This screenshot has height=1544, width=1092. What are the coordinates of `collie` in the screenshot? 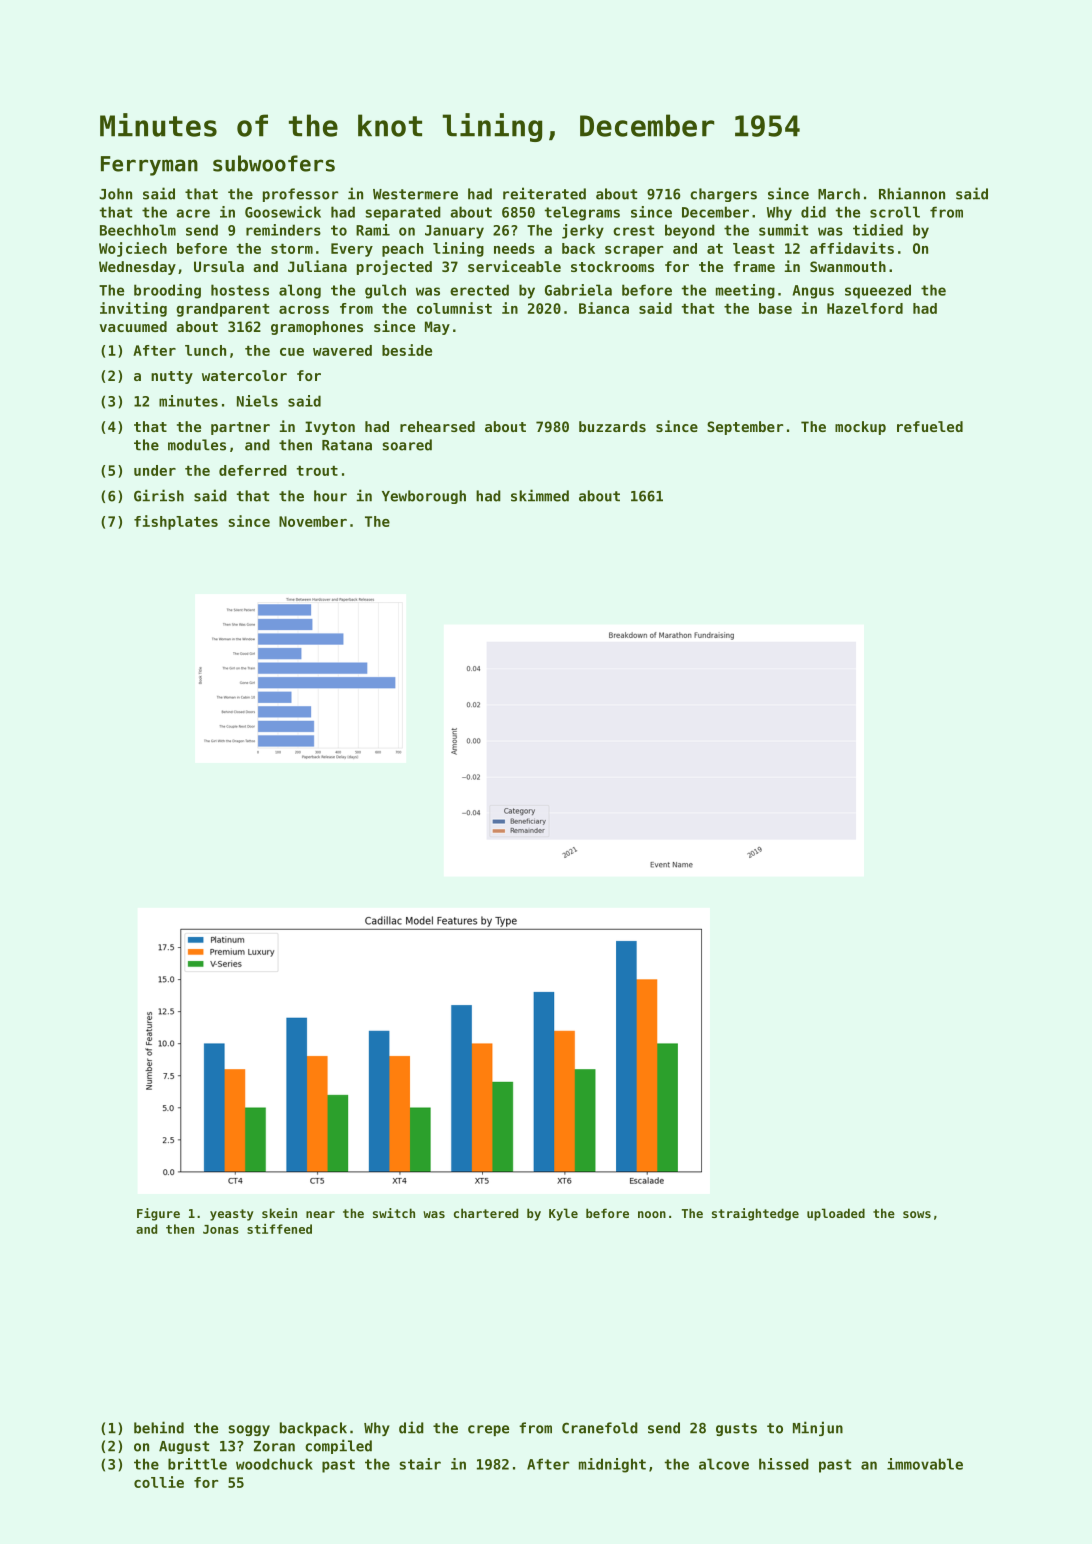 It's located at (159, 1482).
